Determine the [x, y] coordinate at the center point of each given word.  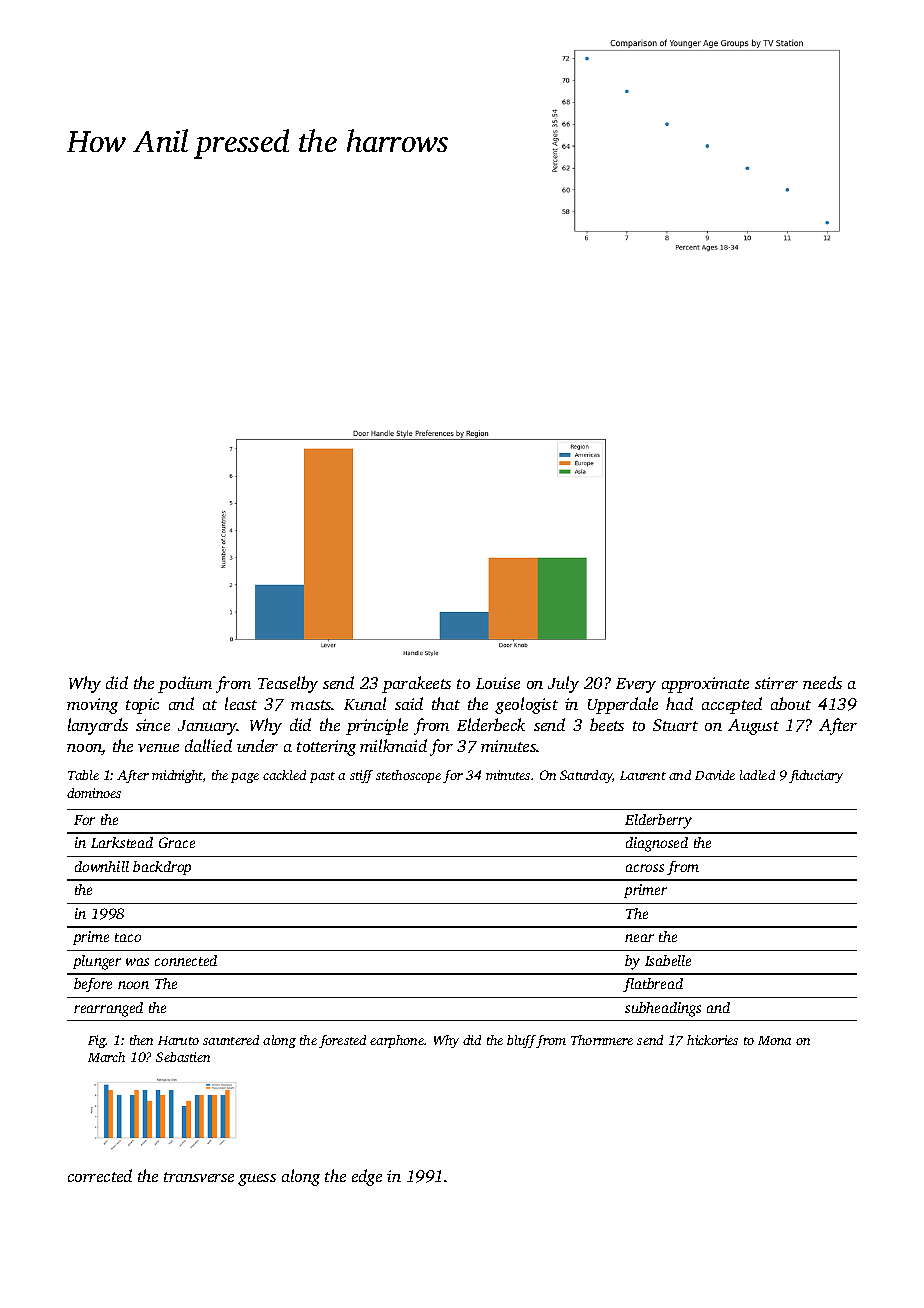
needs [822, 682]
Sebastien [183, 1057]
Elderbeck [491, 724]
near [639, 938]
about [791, 703]
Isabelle [668, 960]
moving [92, 706]
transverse [199, 1177]
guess [257, 1180]
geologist [526, 705]
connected [186, 960]
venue [158, 748]
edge [367, 1177]
